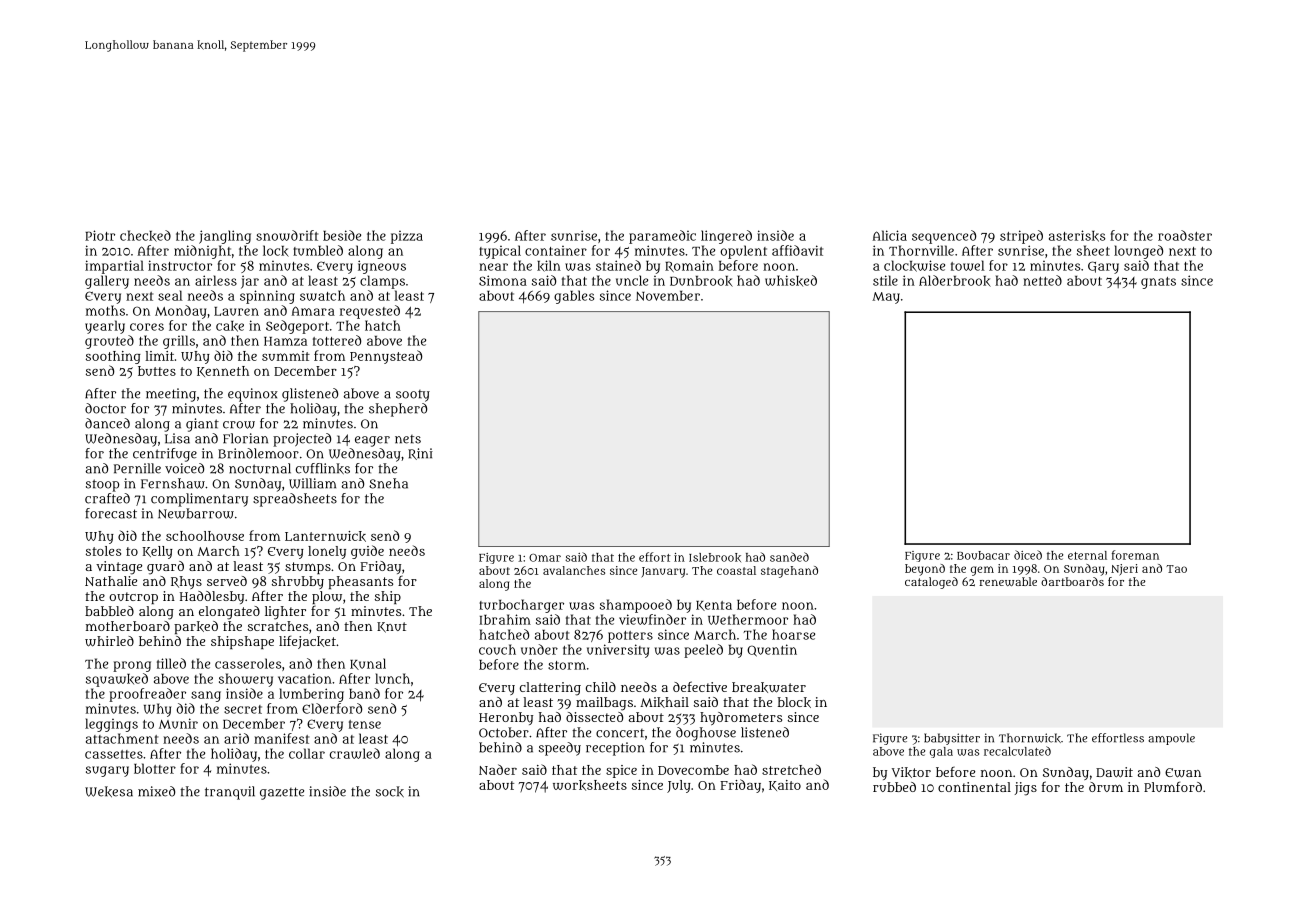  What do you see at coordinates (103, 551) in the image?
I see `stoles` at bounding box center [103, 551].
